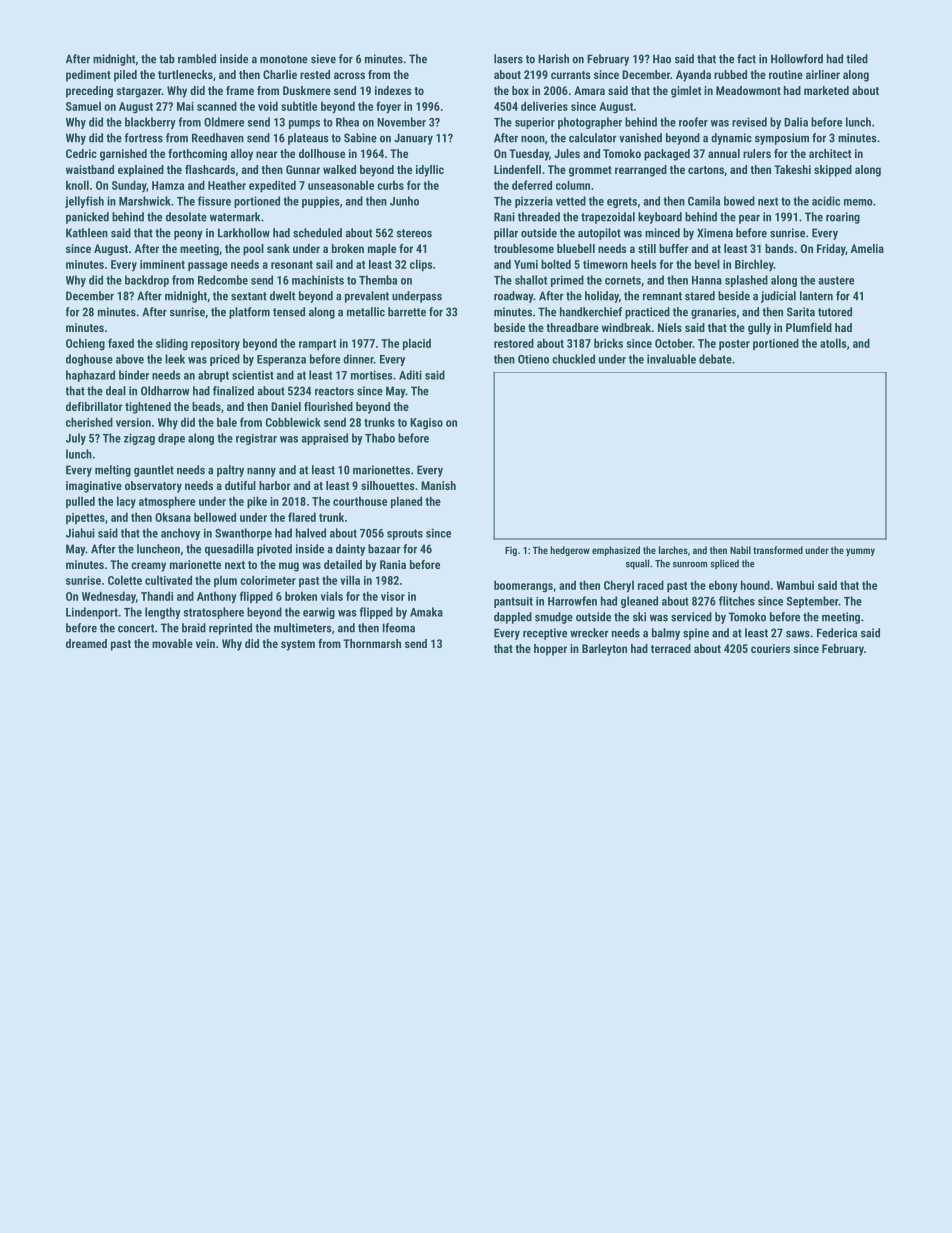  What do you see at coordinates (171, 439) in the document?
I see `drape` at bounding box center [171, 439].
